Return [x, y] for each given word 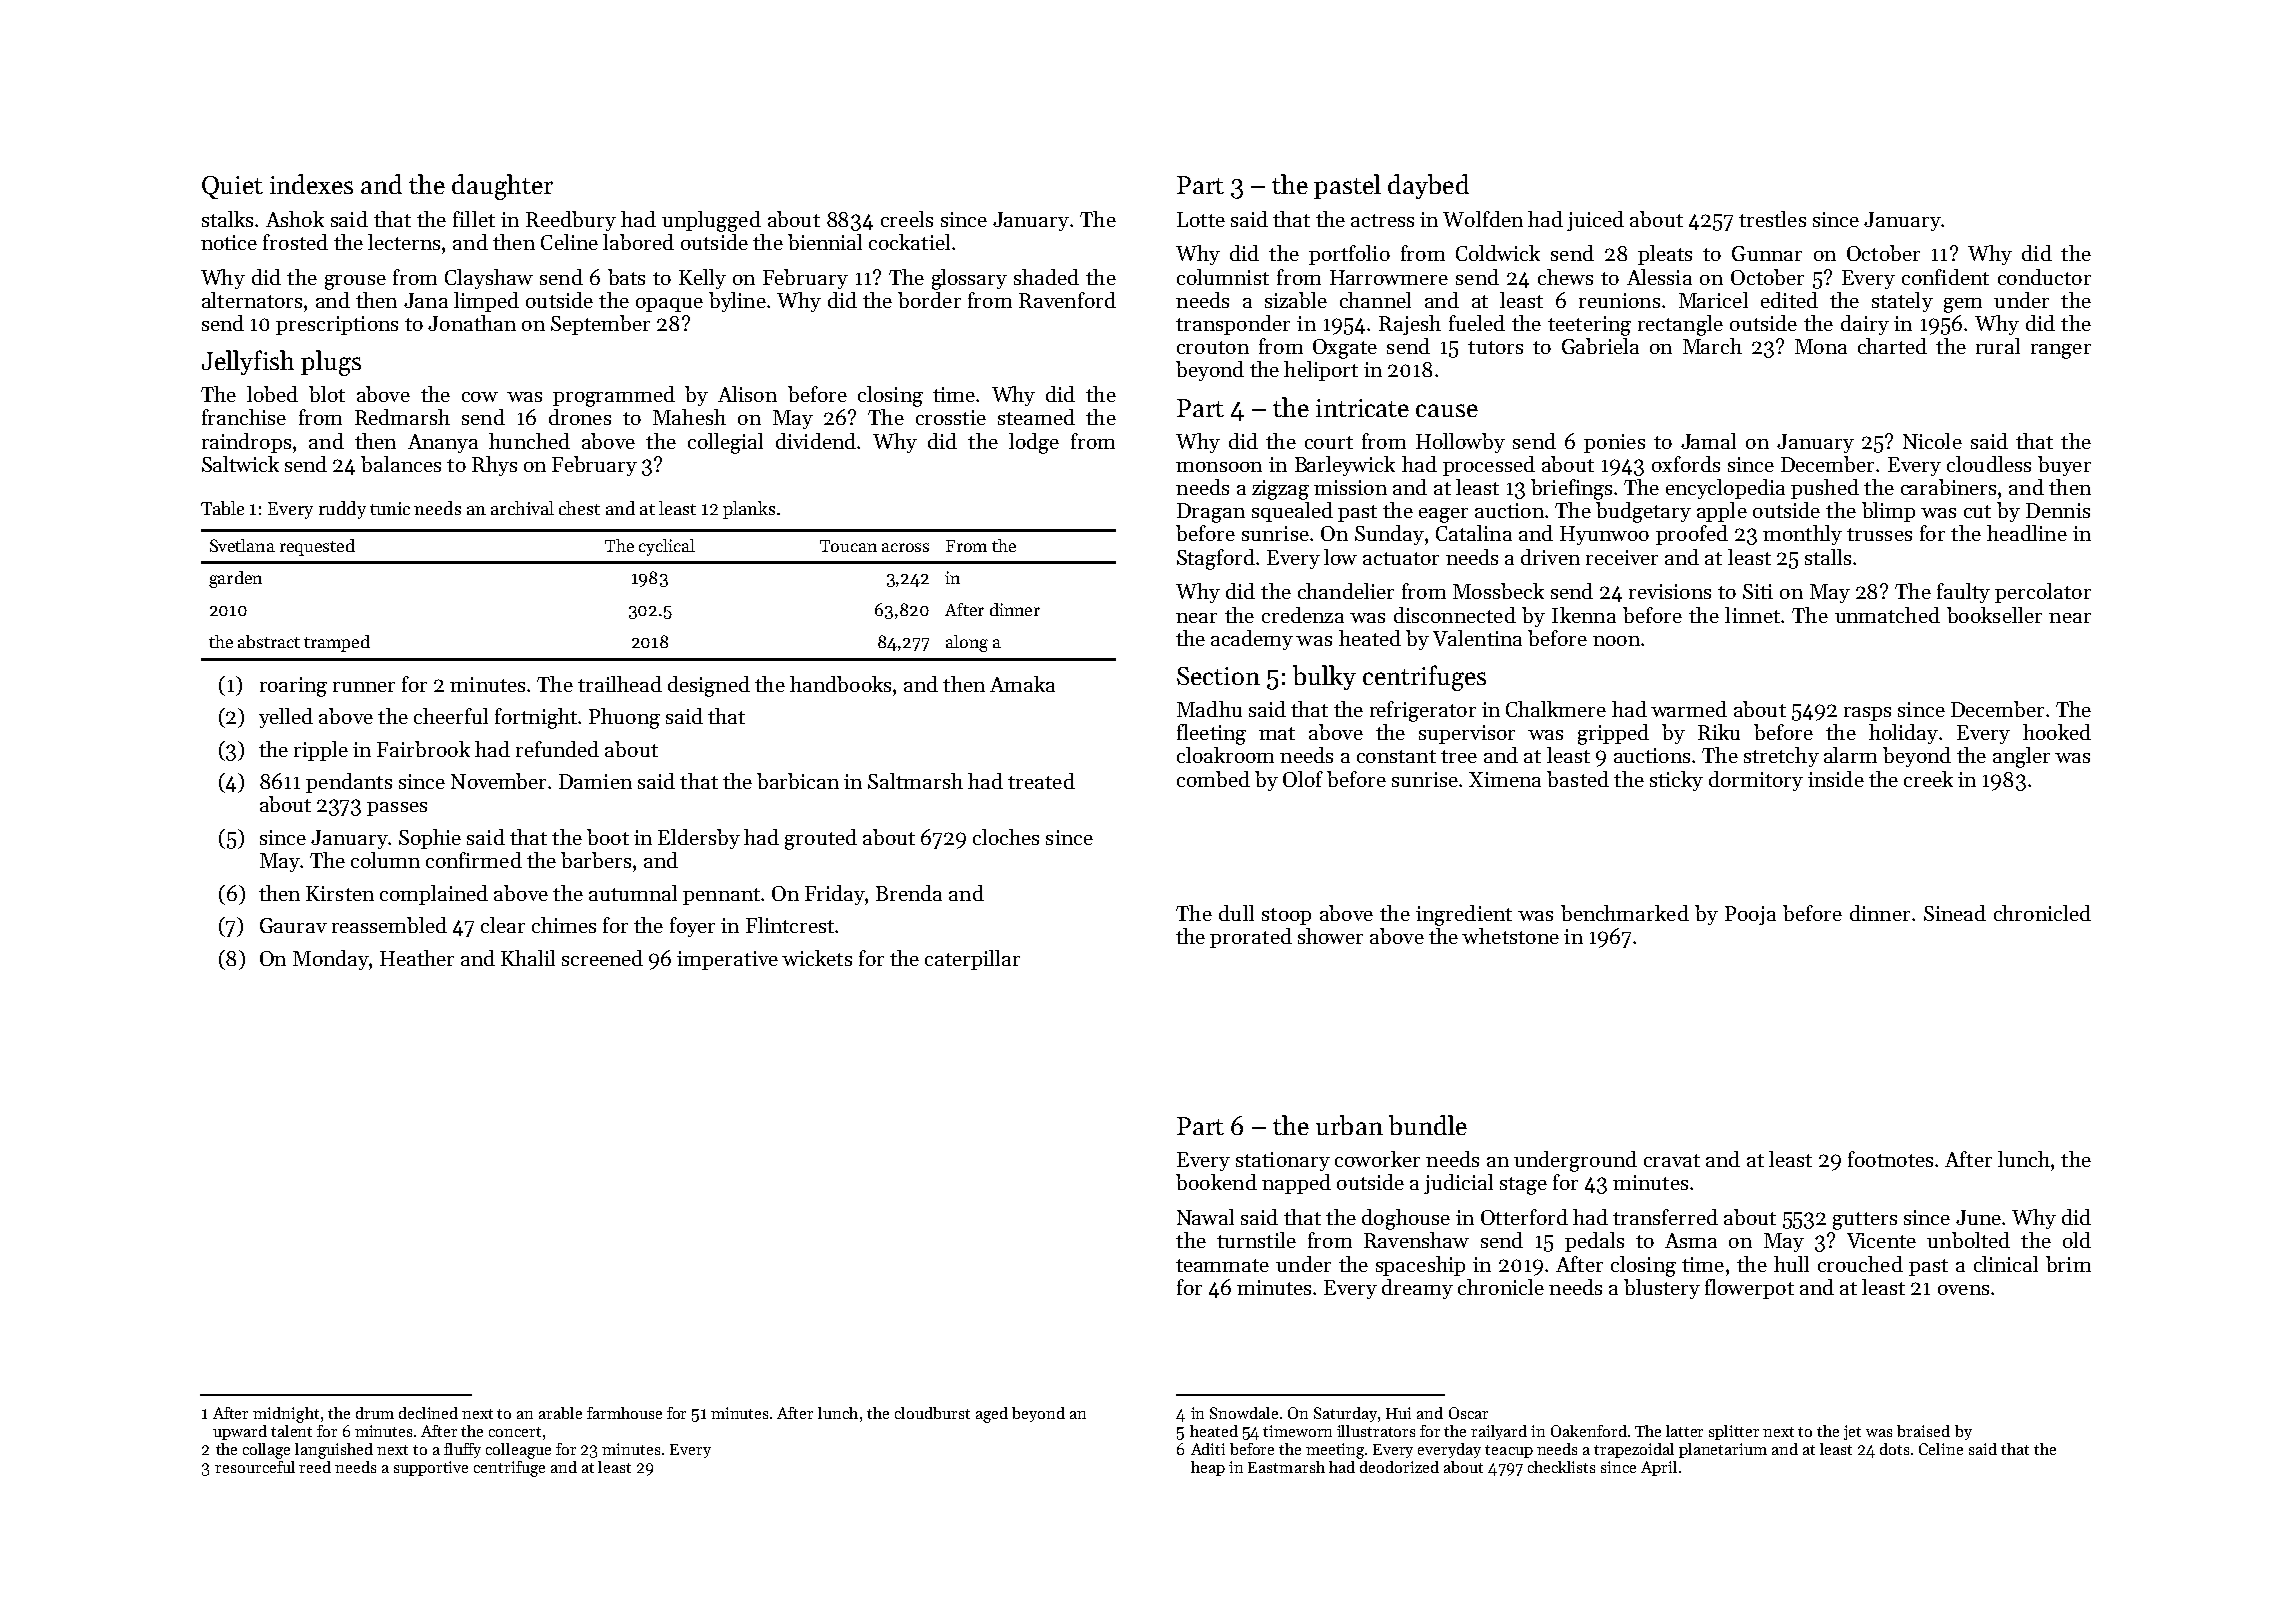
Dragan [1211, 513]
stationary [1283, 1161]
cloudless [1989, 464]
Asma [1691, 1240]
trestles [1772, 219]
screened [602, 958]
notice [229, 242]
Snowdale [1244, 1413]
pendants [349, 783]
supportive [431, 1468]
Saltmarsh [915, 781]
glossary [969, 279]
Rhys [494, 466]
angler [2021, 757]
